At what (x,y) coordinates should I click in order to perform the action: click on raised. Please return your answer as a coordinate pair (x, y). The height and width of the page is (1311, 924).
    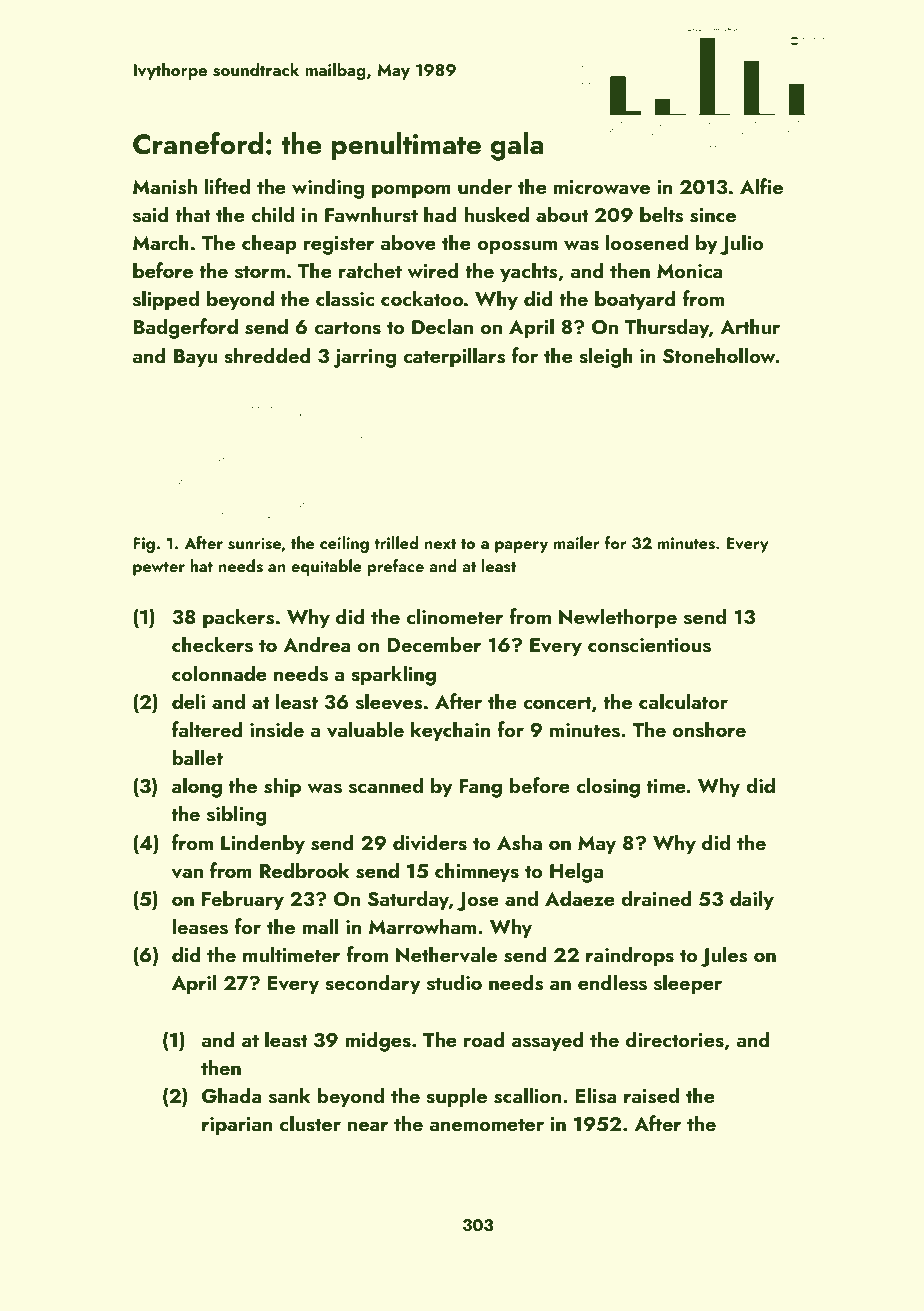
    Looking at the image, I should click on (651, 1095).
